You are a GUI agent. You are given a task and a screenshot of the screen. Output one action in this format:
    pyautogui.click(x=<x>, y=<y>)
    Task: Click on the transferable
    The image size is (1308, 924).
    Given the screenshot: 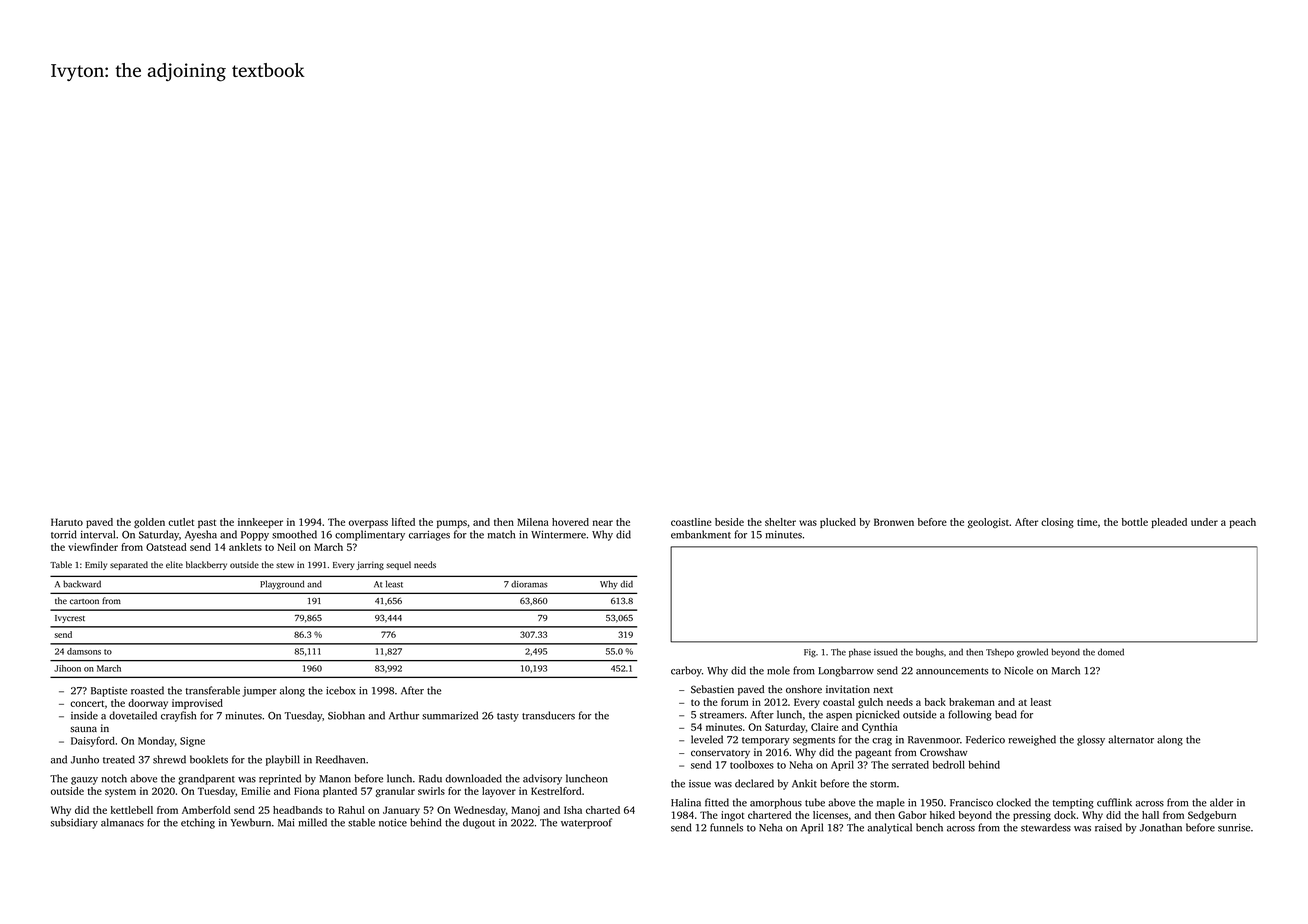 What is the action you would take?
    pyautogui.click(x=212, y=690)
